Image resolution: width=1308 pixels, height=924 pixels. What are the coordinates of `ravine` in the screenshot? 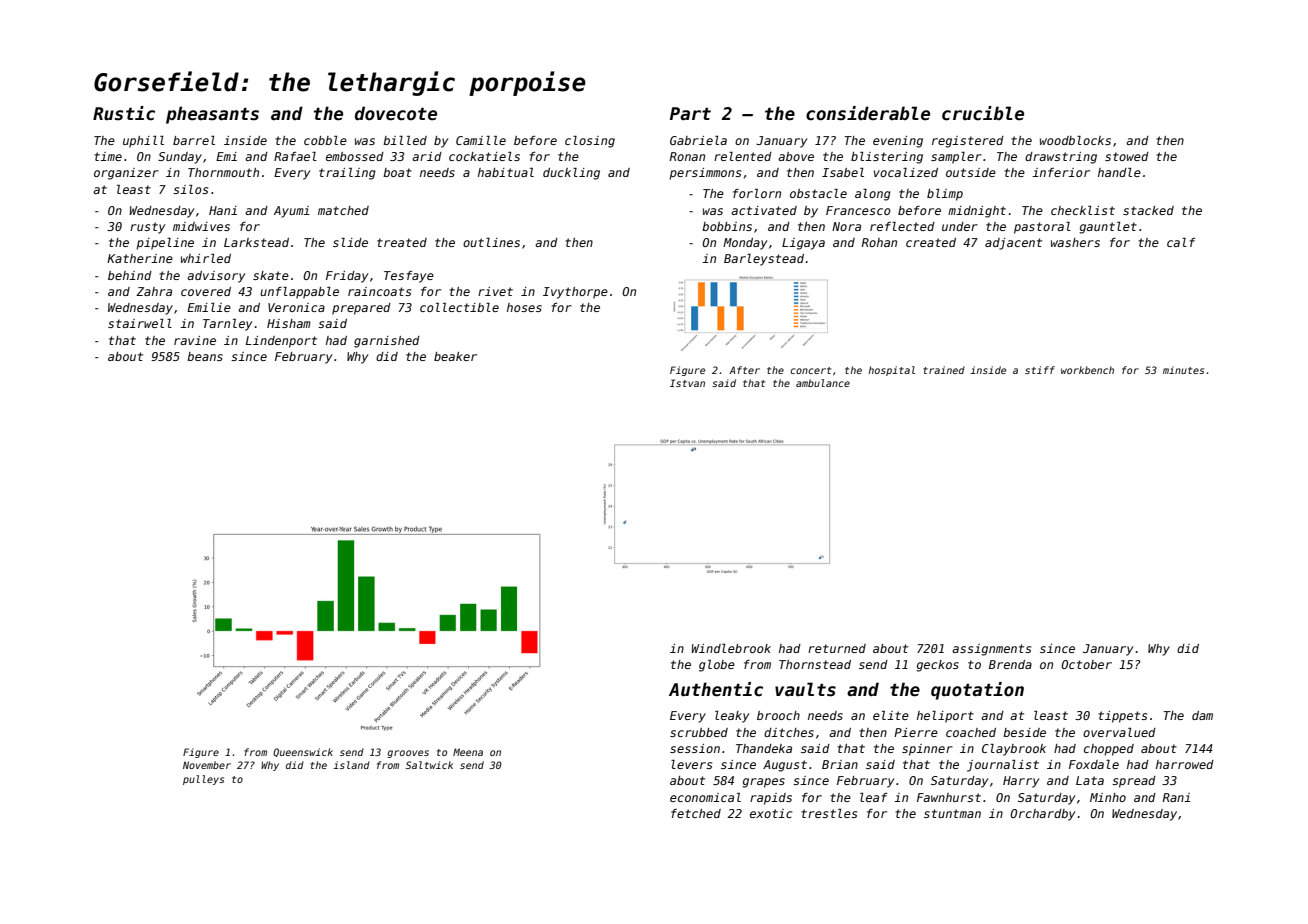 It's located at (195, 340).
